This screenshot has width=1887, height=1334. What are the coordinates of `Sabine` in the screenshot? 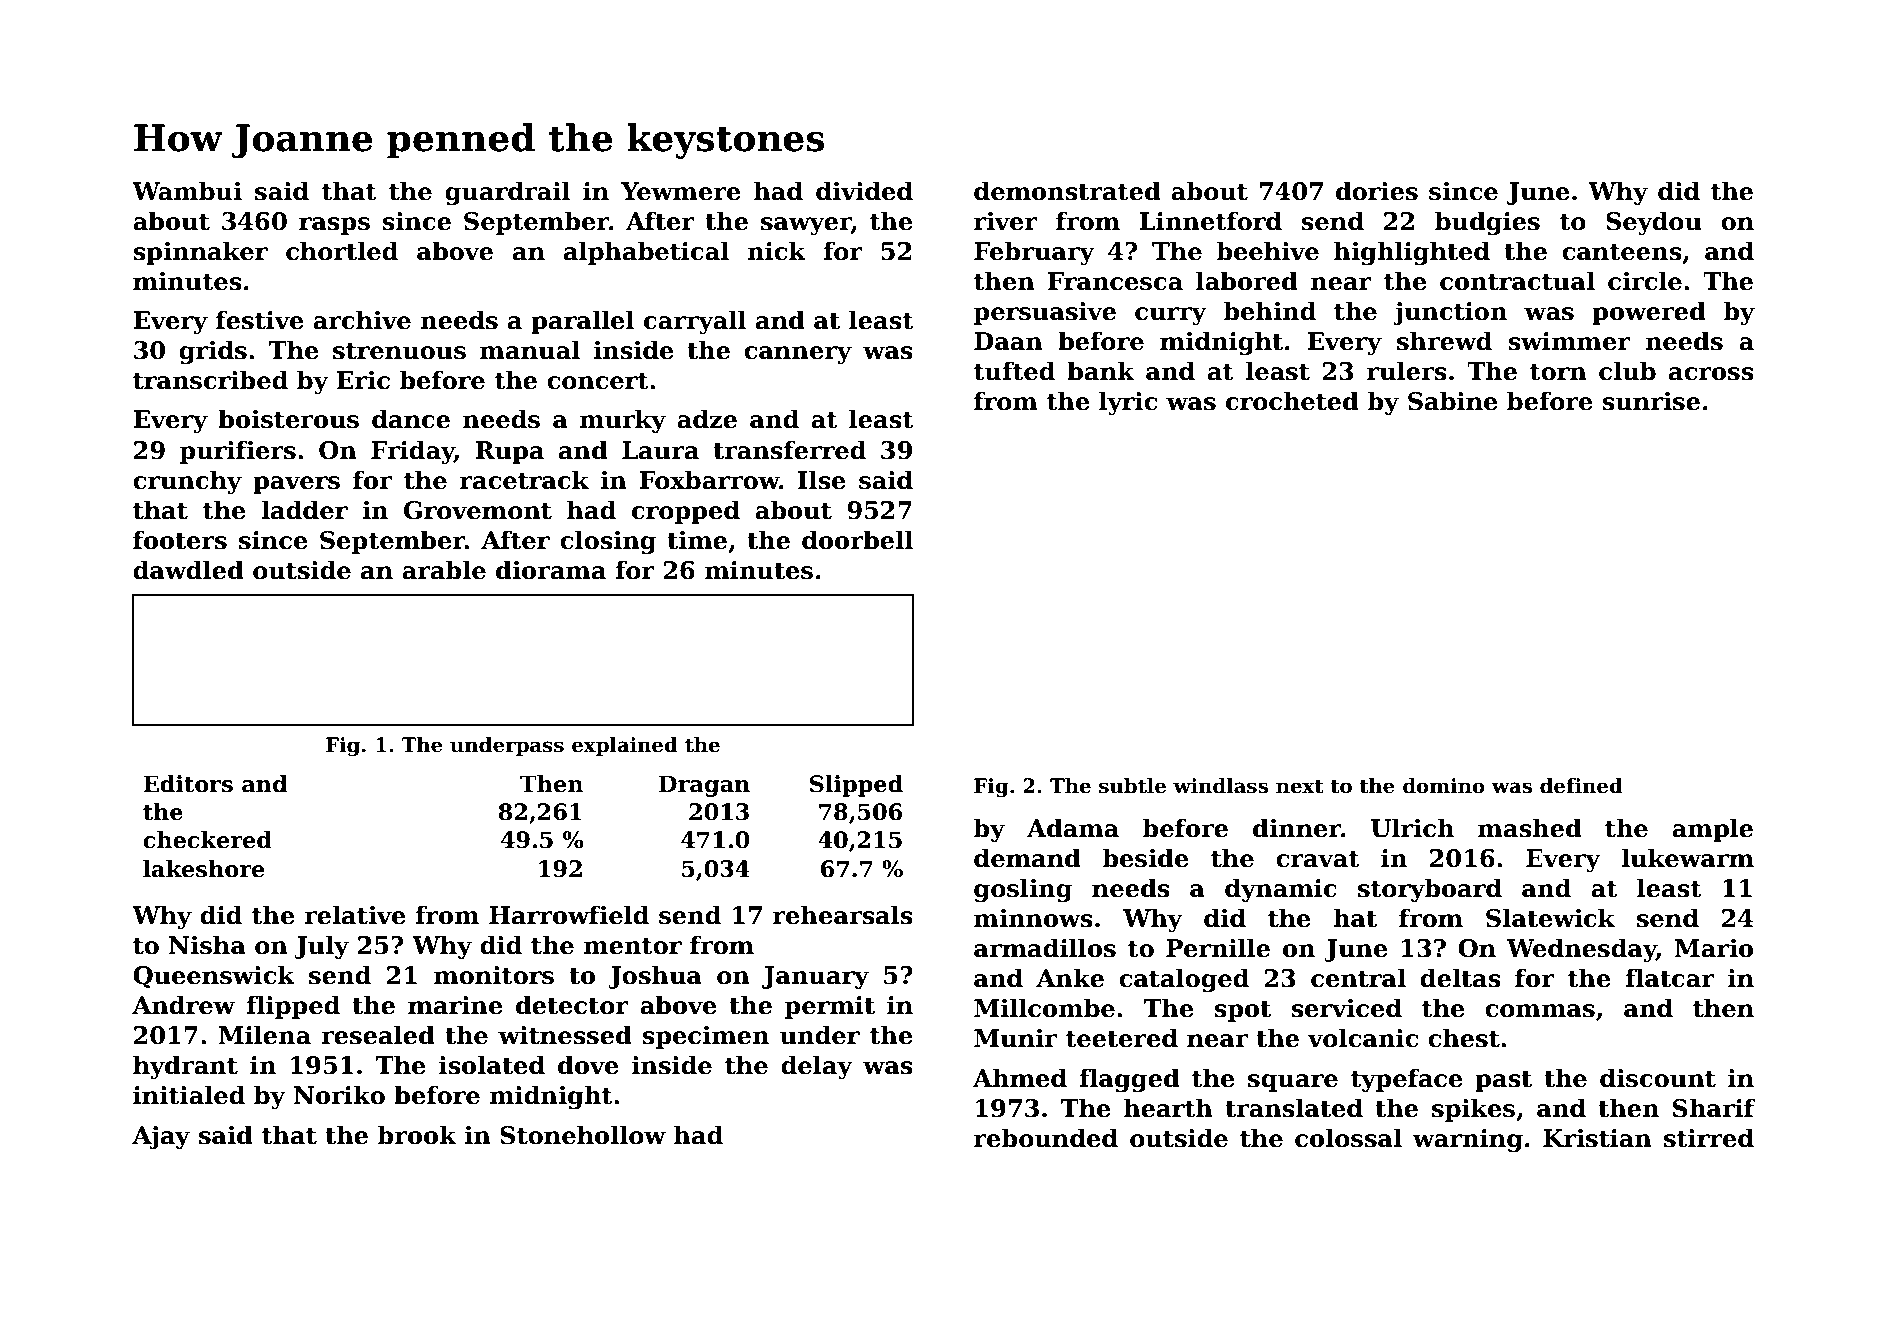 It's located at (1453, 401).
